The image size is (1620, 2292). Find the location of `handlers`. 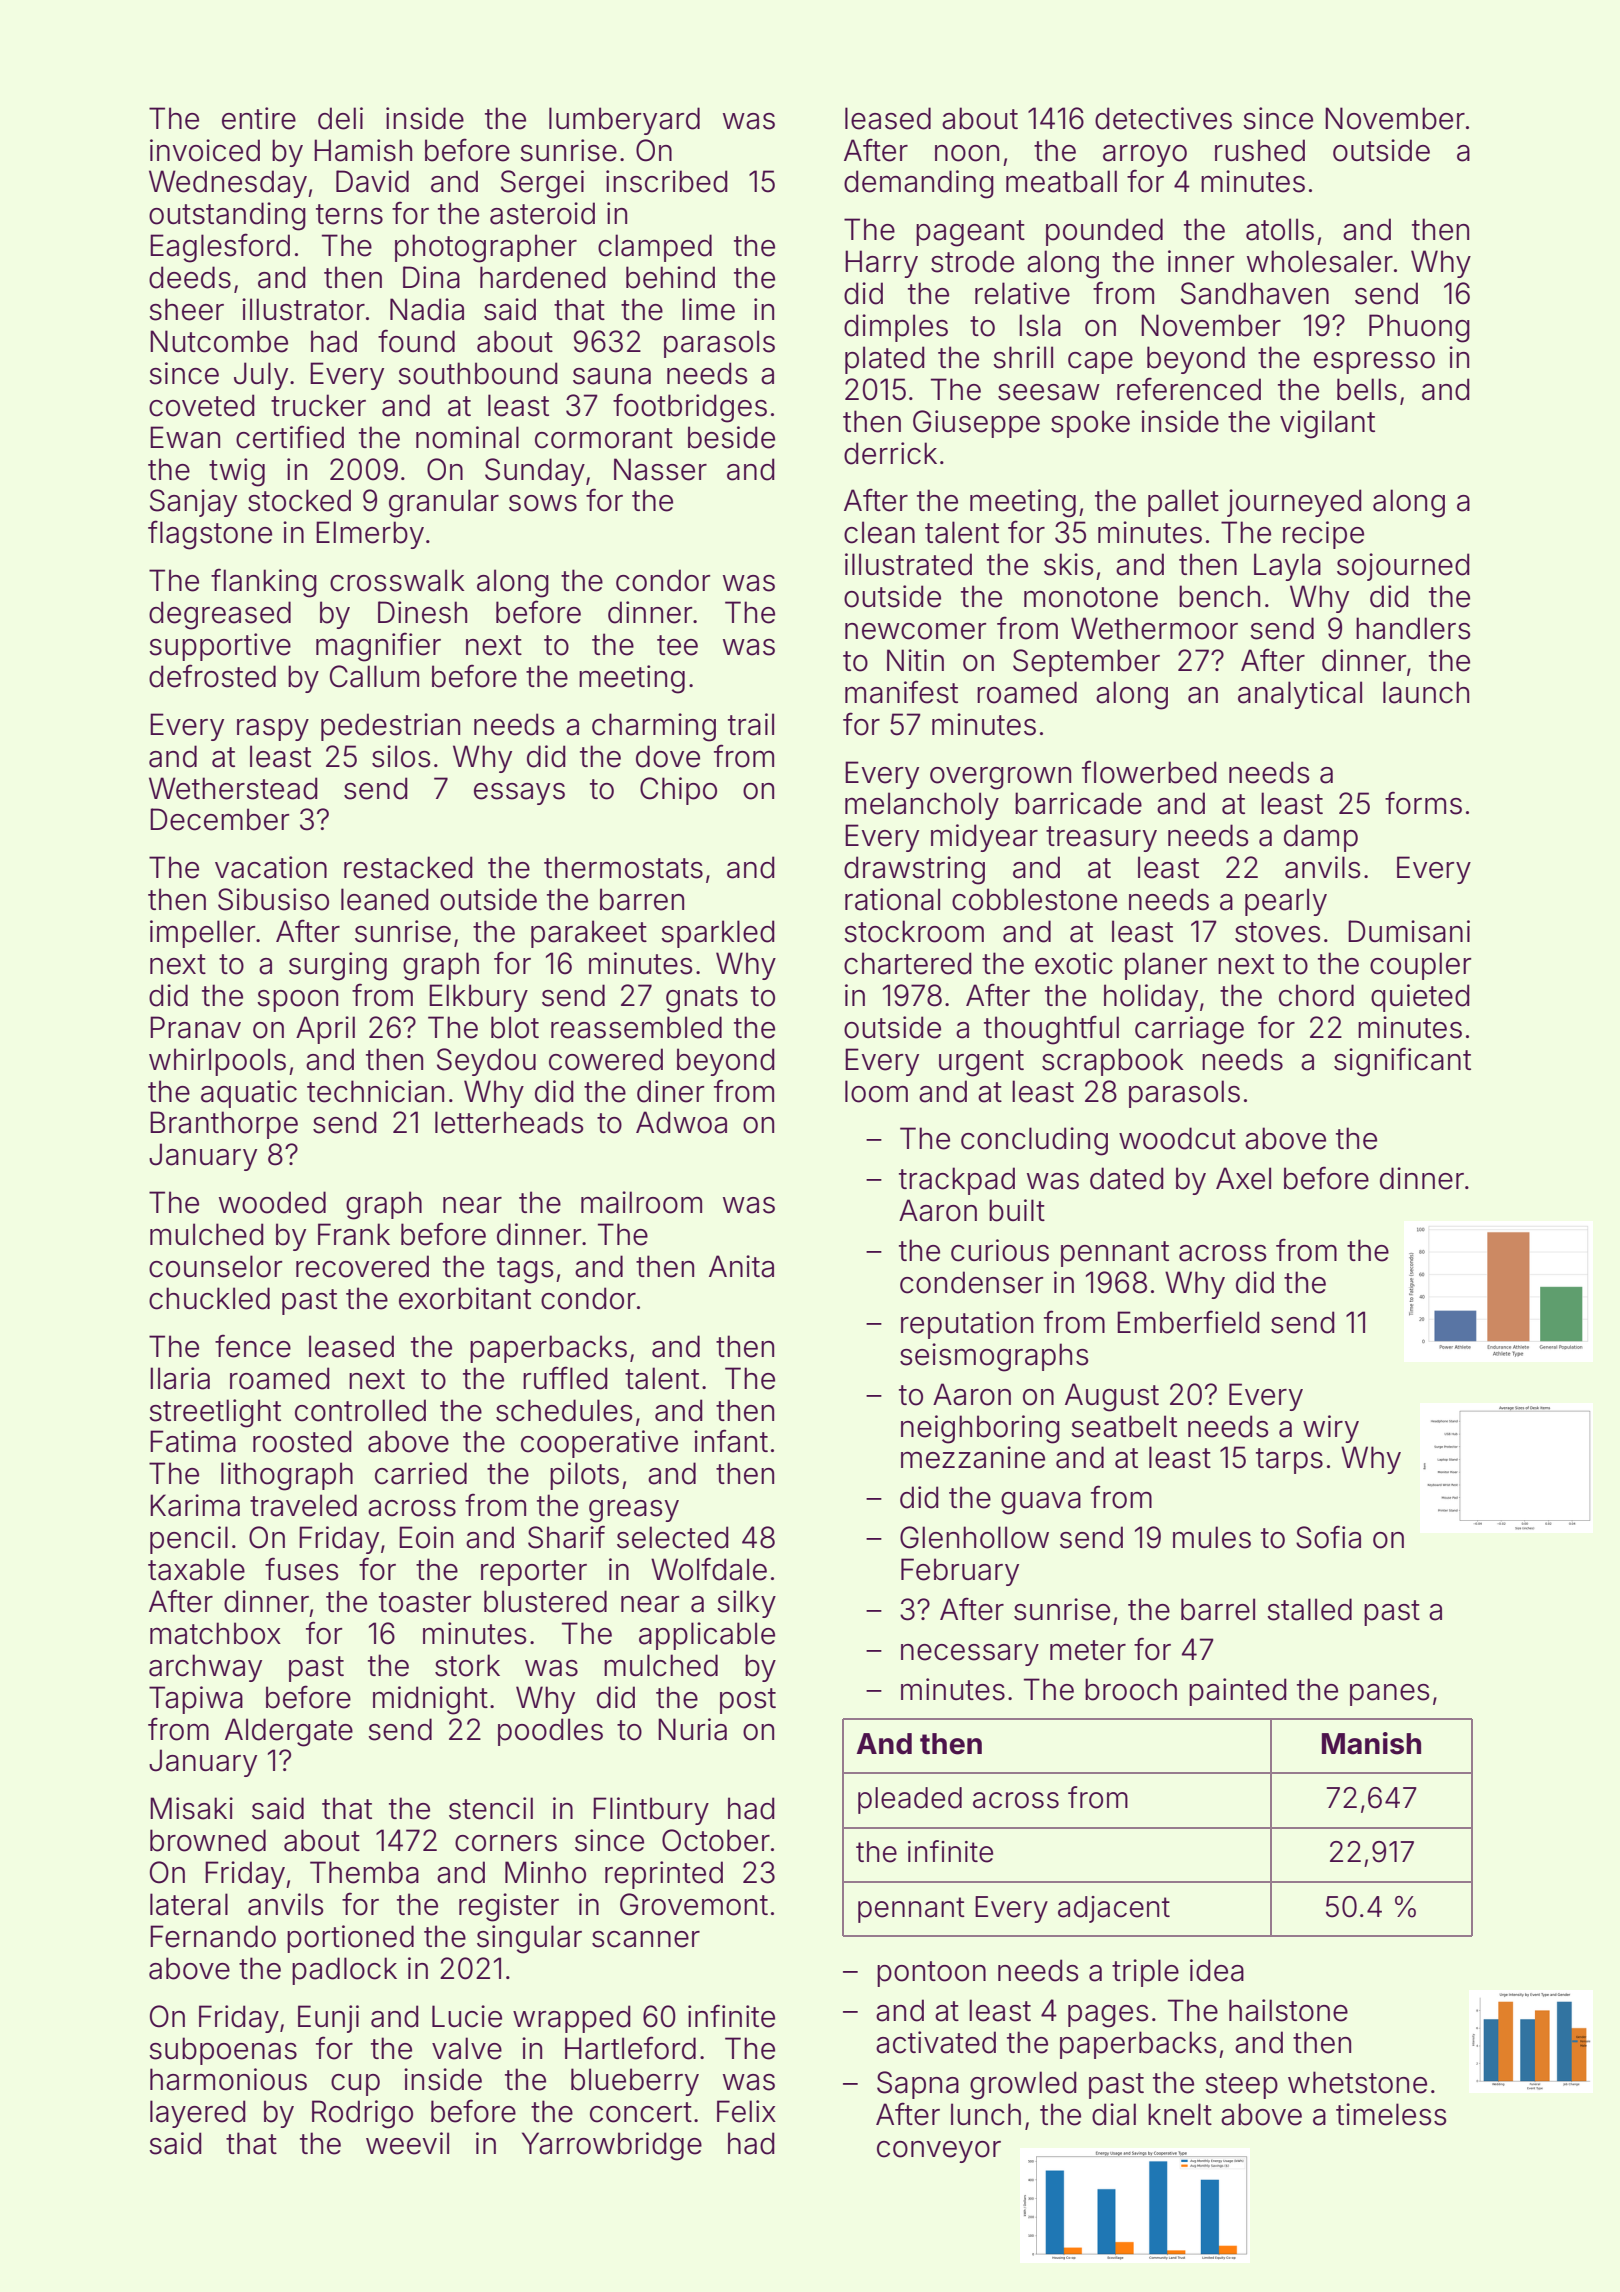

handlers is located at coordinates (1413, 628).
